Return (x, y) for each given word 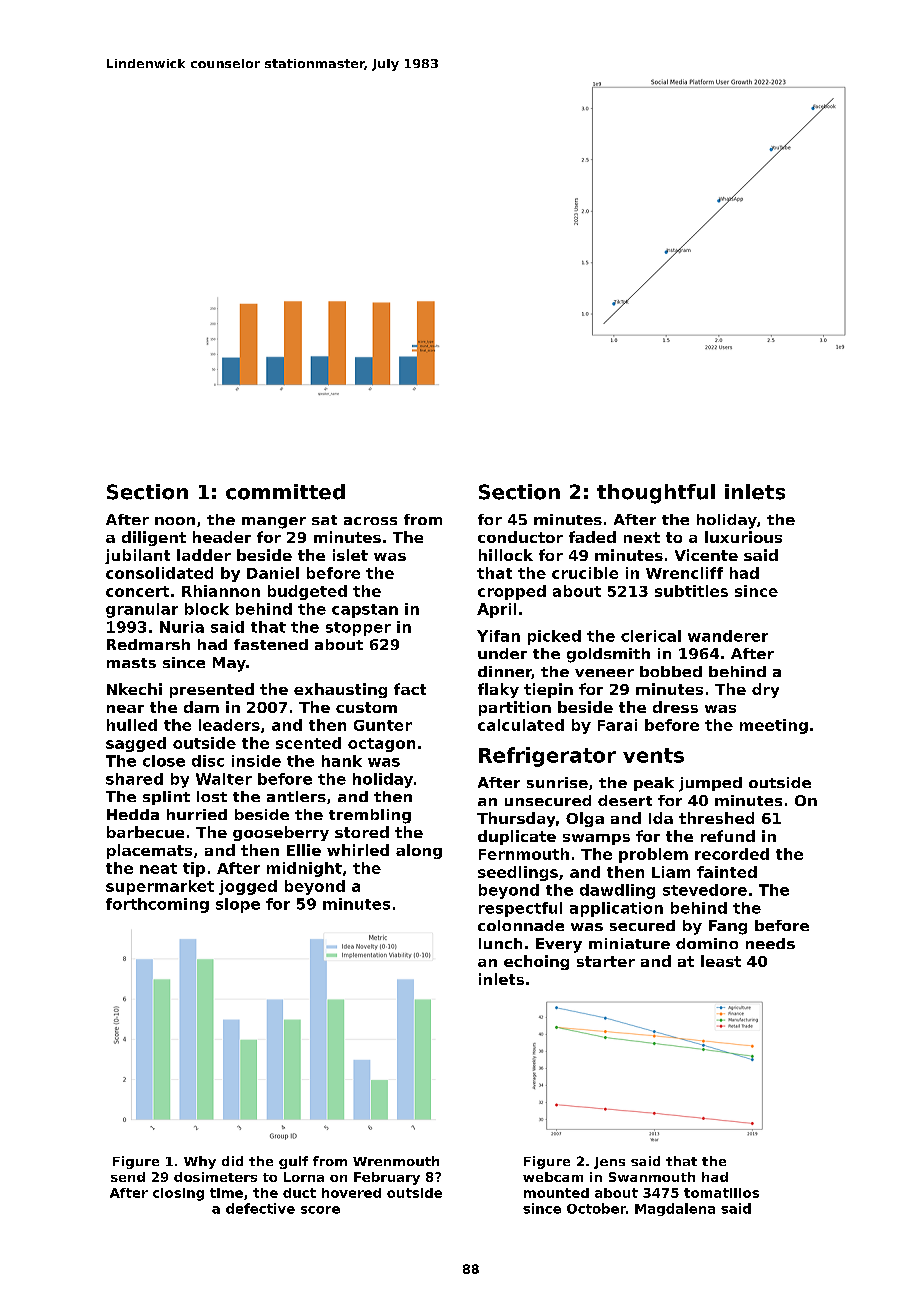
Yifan (498, 636)
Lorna (304, 1177)
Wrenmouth (396, 1161)
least (721, 961)
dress (675, 707)
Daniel (273, 573)
